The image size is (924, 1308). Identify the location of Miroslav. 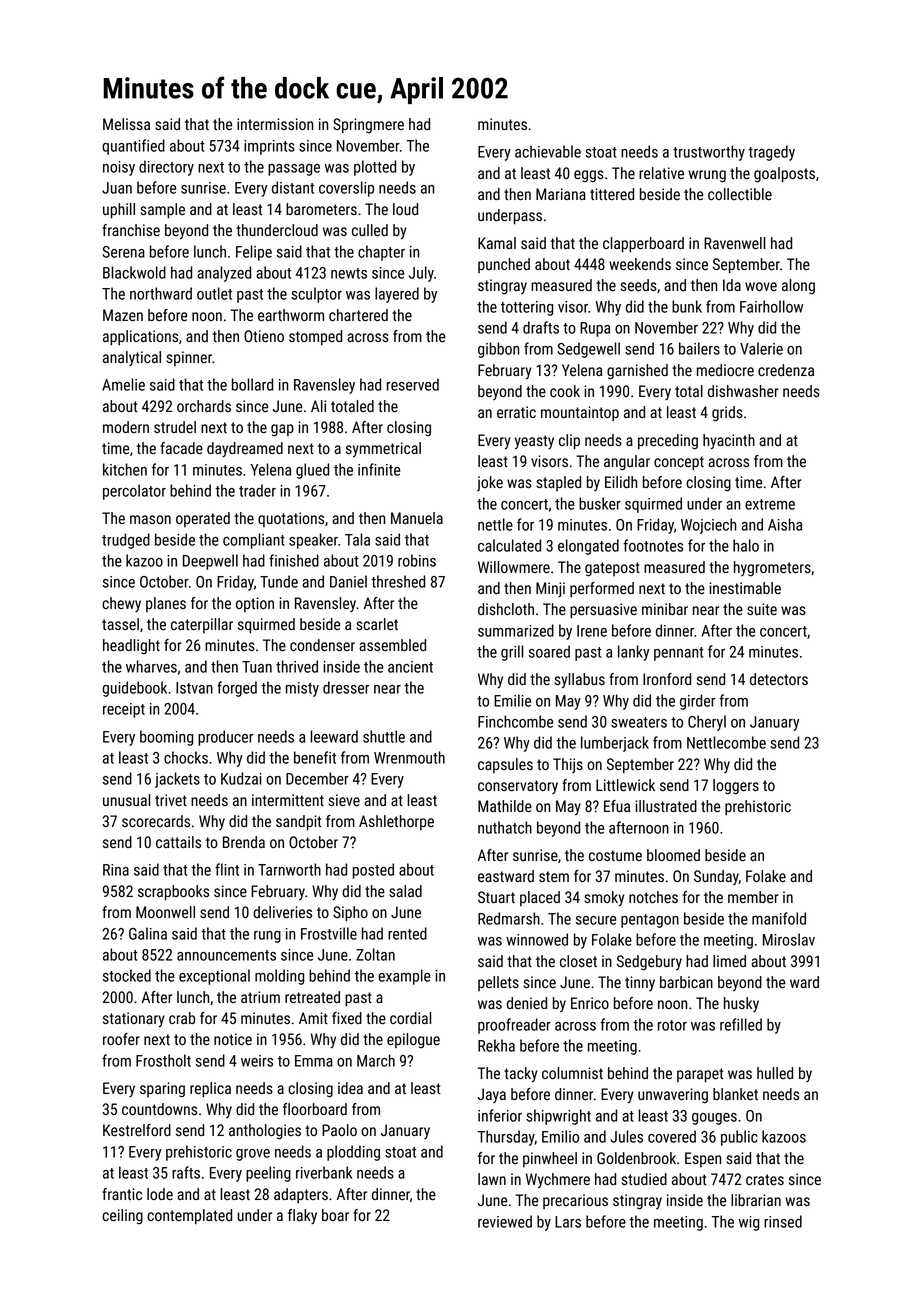
(789, 939).
